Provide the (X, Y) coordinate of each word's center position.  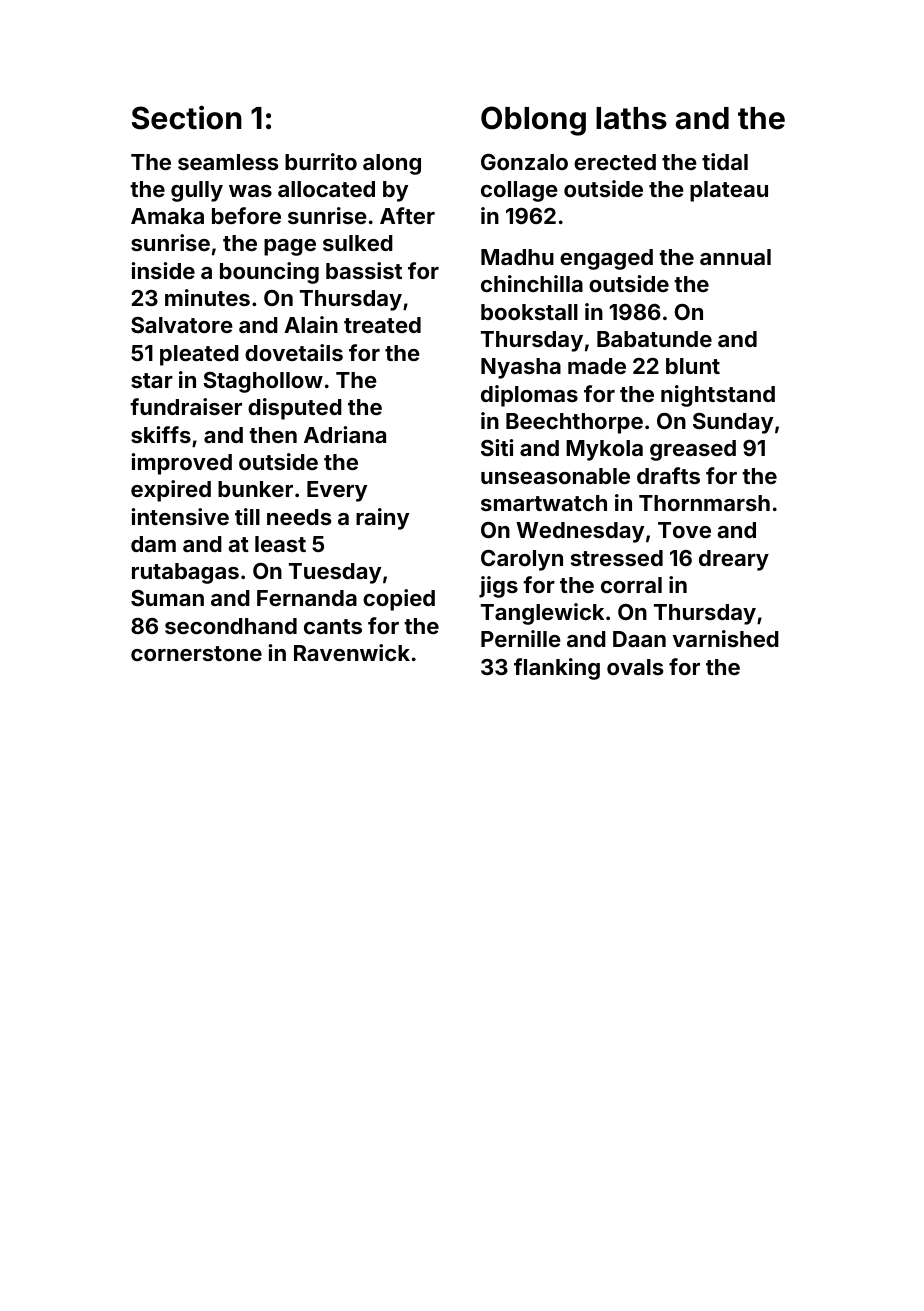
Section (187, 117)
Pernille (521, 638)
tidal (725, 161)
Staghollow (263, 382)
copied (399, 600)
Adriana (345, 434)
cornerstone (196, 653)
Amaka (167, 216)
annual (735, 257)
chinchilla (532, 283)
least (280, 544)
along (392, 164)
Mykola (604, 450)
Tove (684, 530)
